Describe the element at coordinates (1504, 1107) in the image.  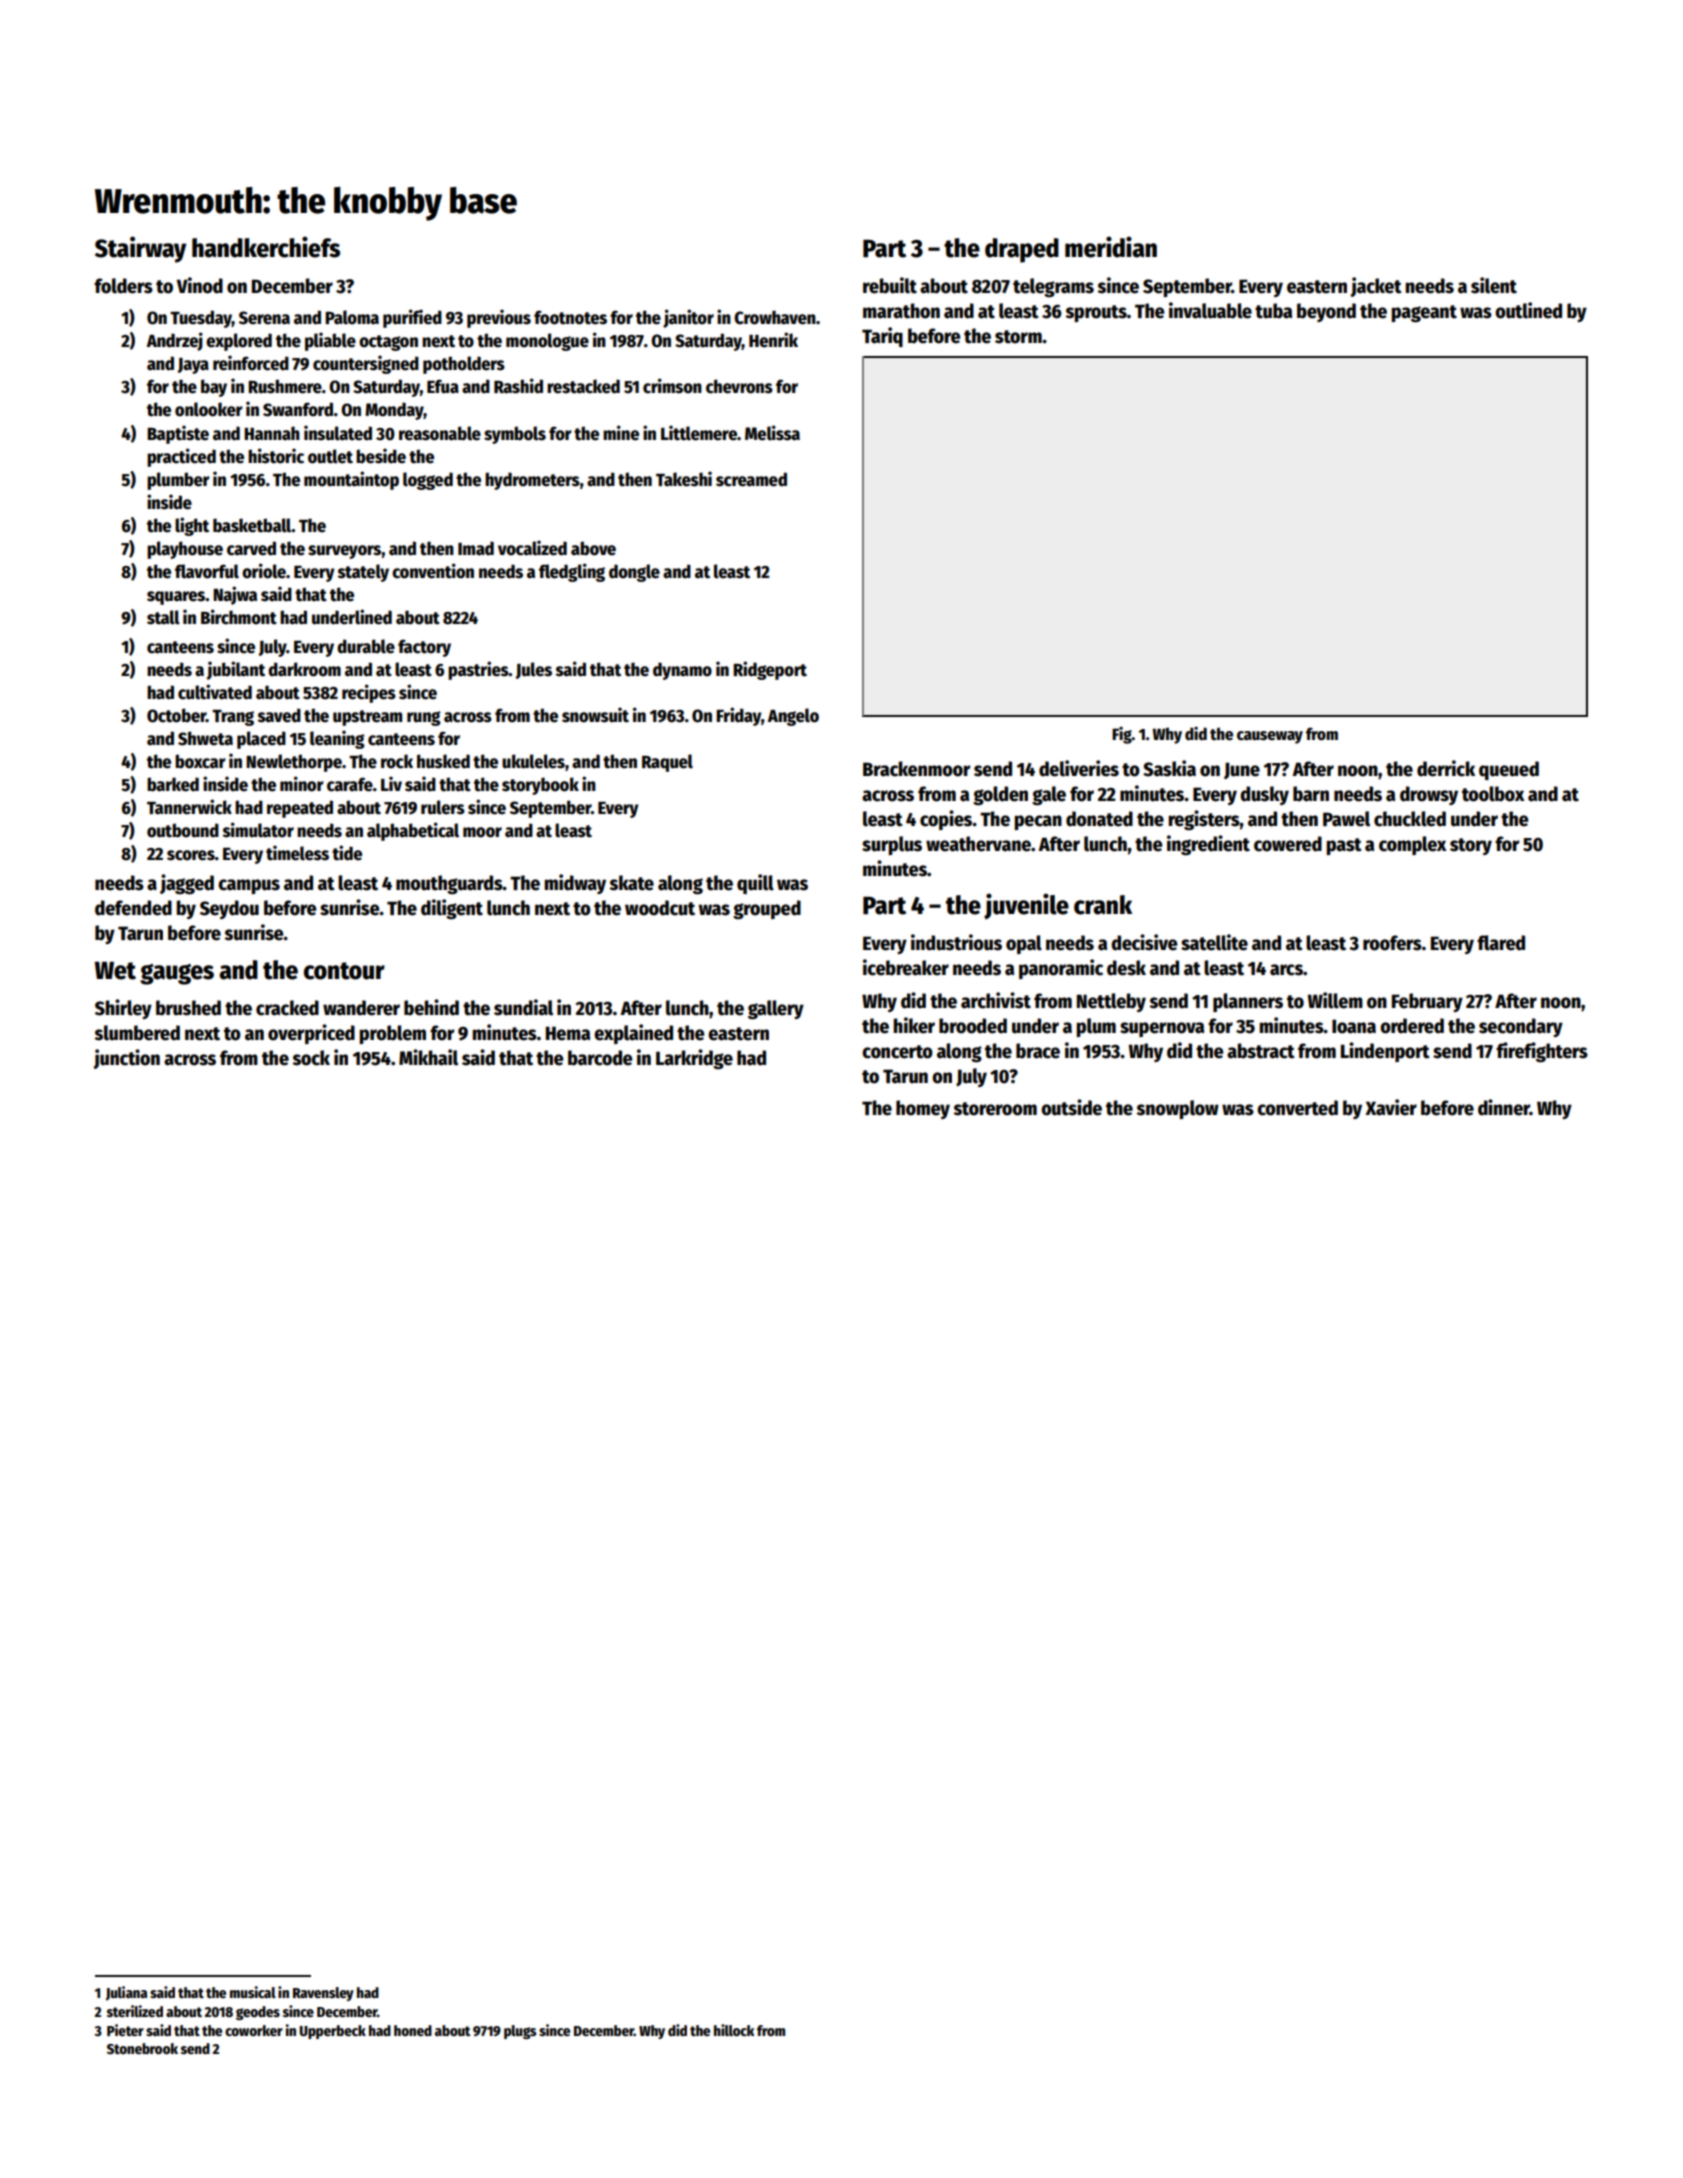
I see `dinner` at that location.
